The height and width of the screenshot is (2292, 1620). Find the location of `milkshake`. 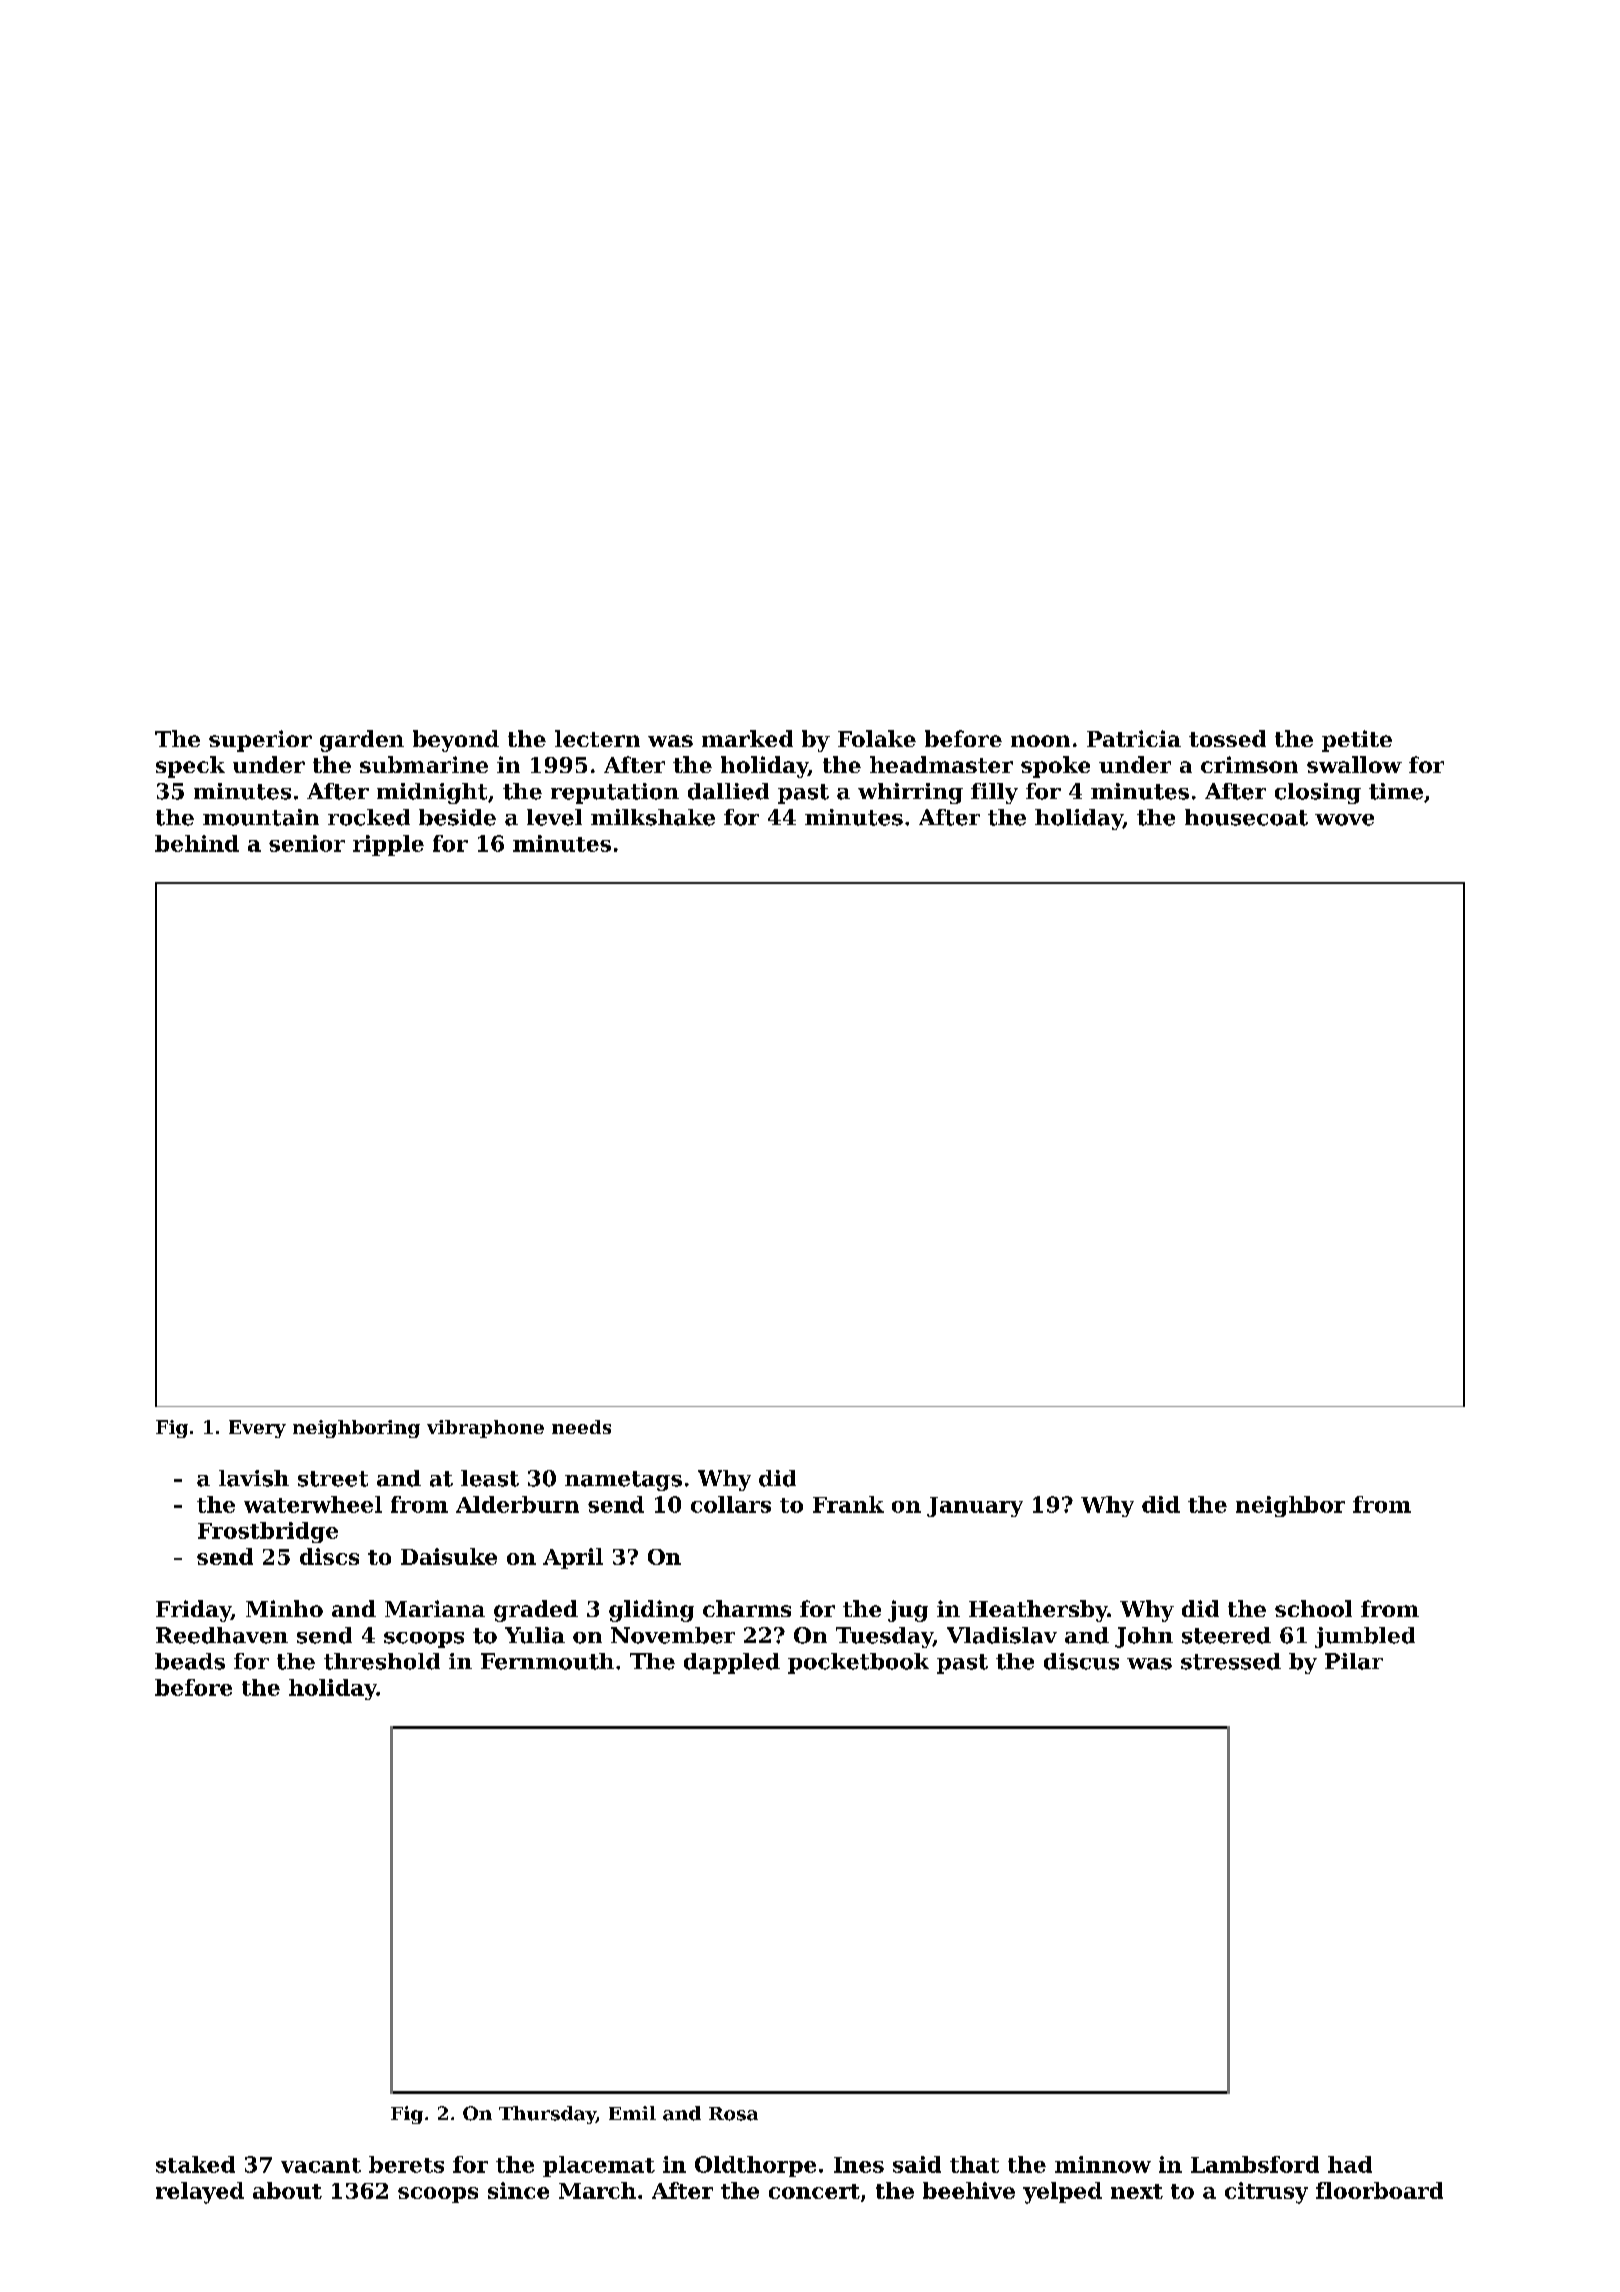

milkshake is located at coordinates (653, 817).
